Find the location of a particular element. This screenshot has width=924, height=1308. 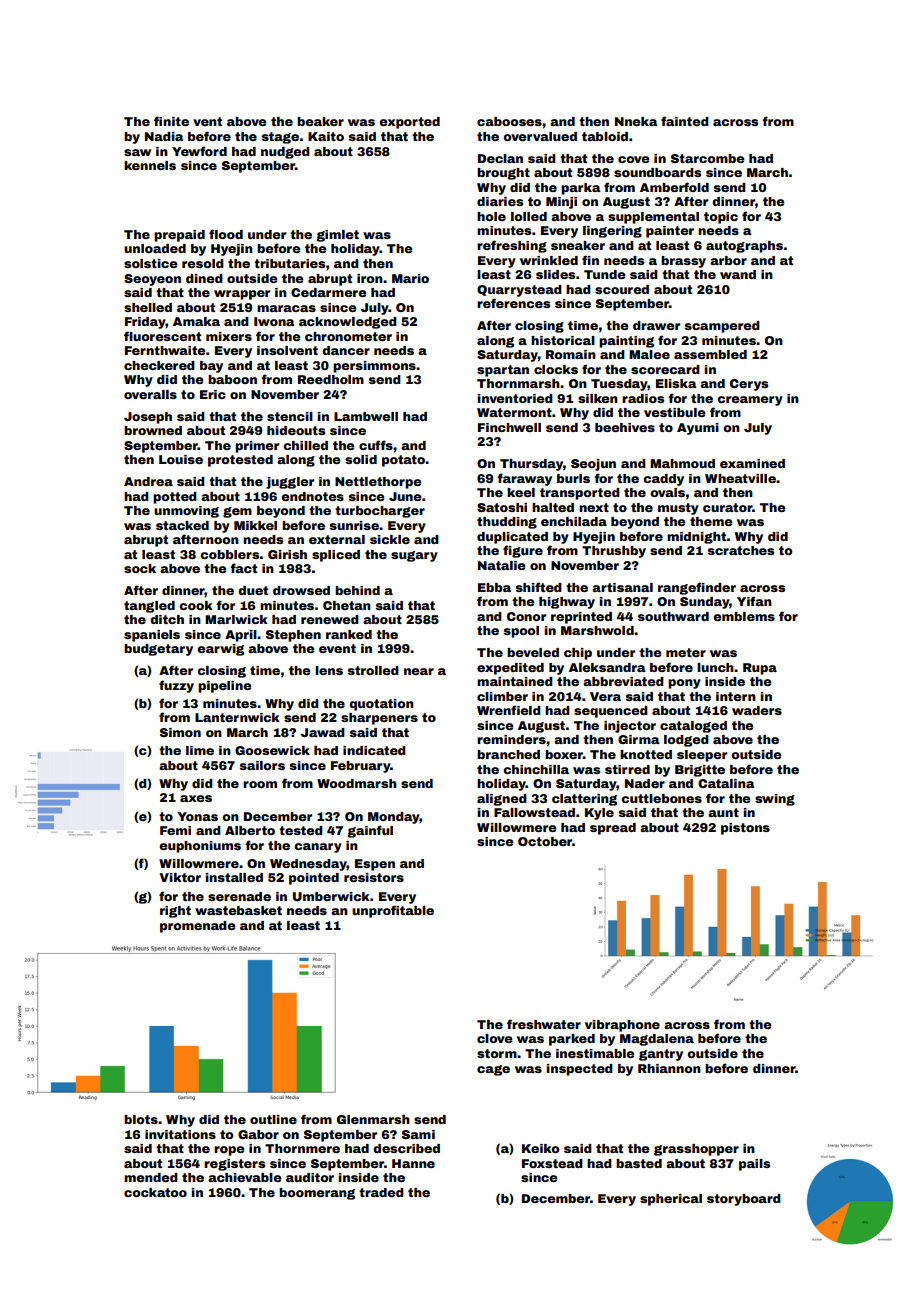

Umberwick is located at coordinates (331, 896).
